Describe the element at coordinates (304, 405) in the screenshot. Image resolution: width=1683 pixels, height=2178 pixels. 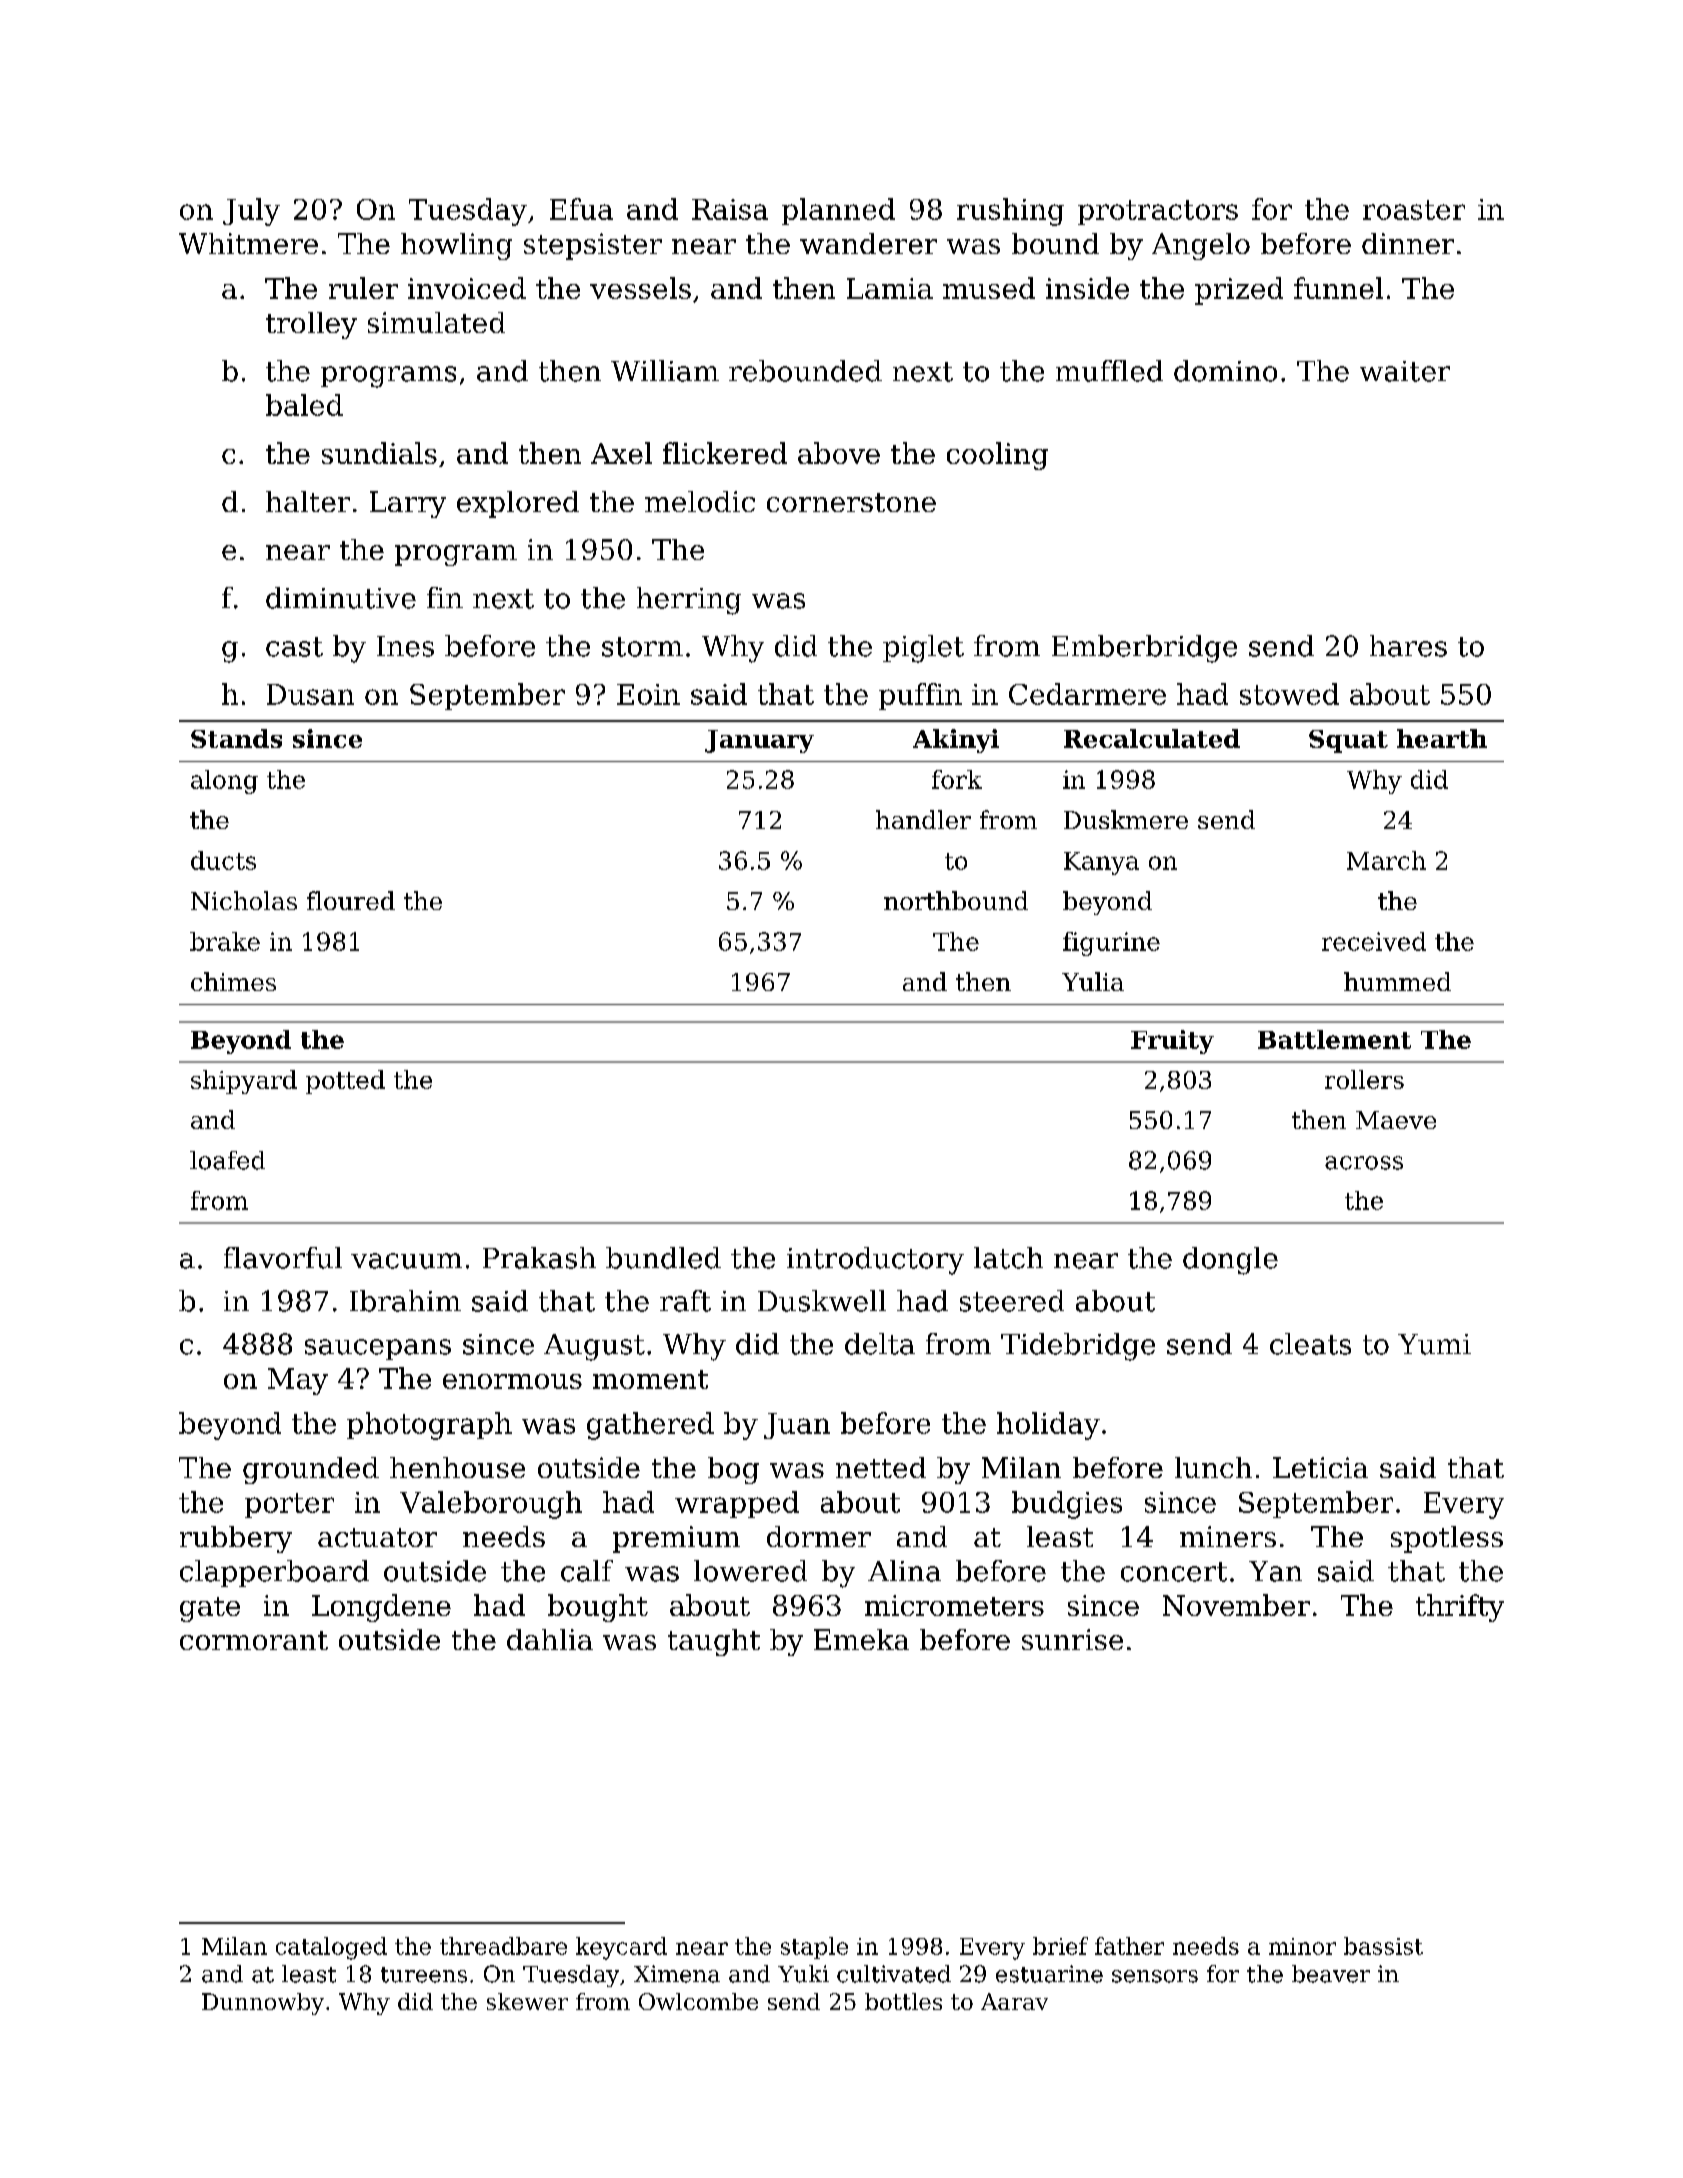
I see `baled` at that location.
